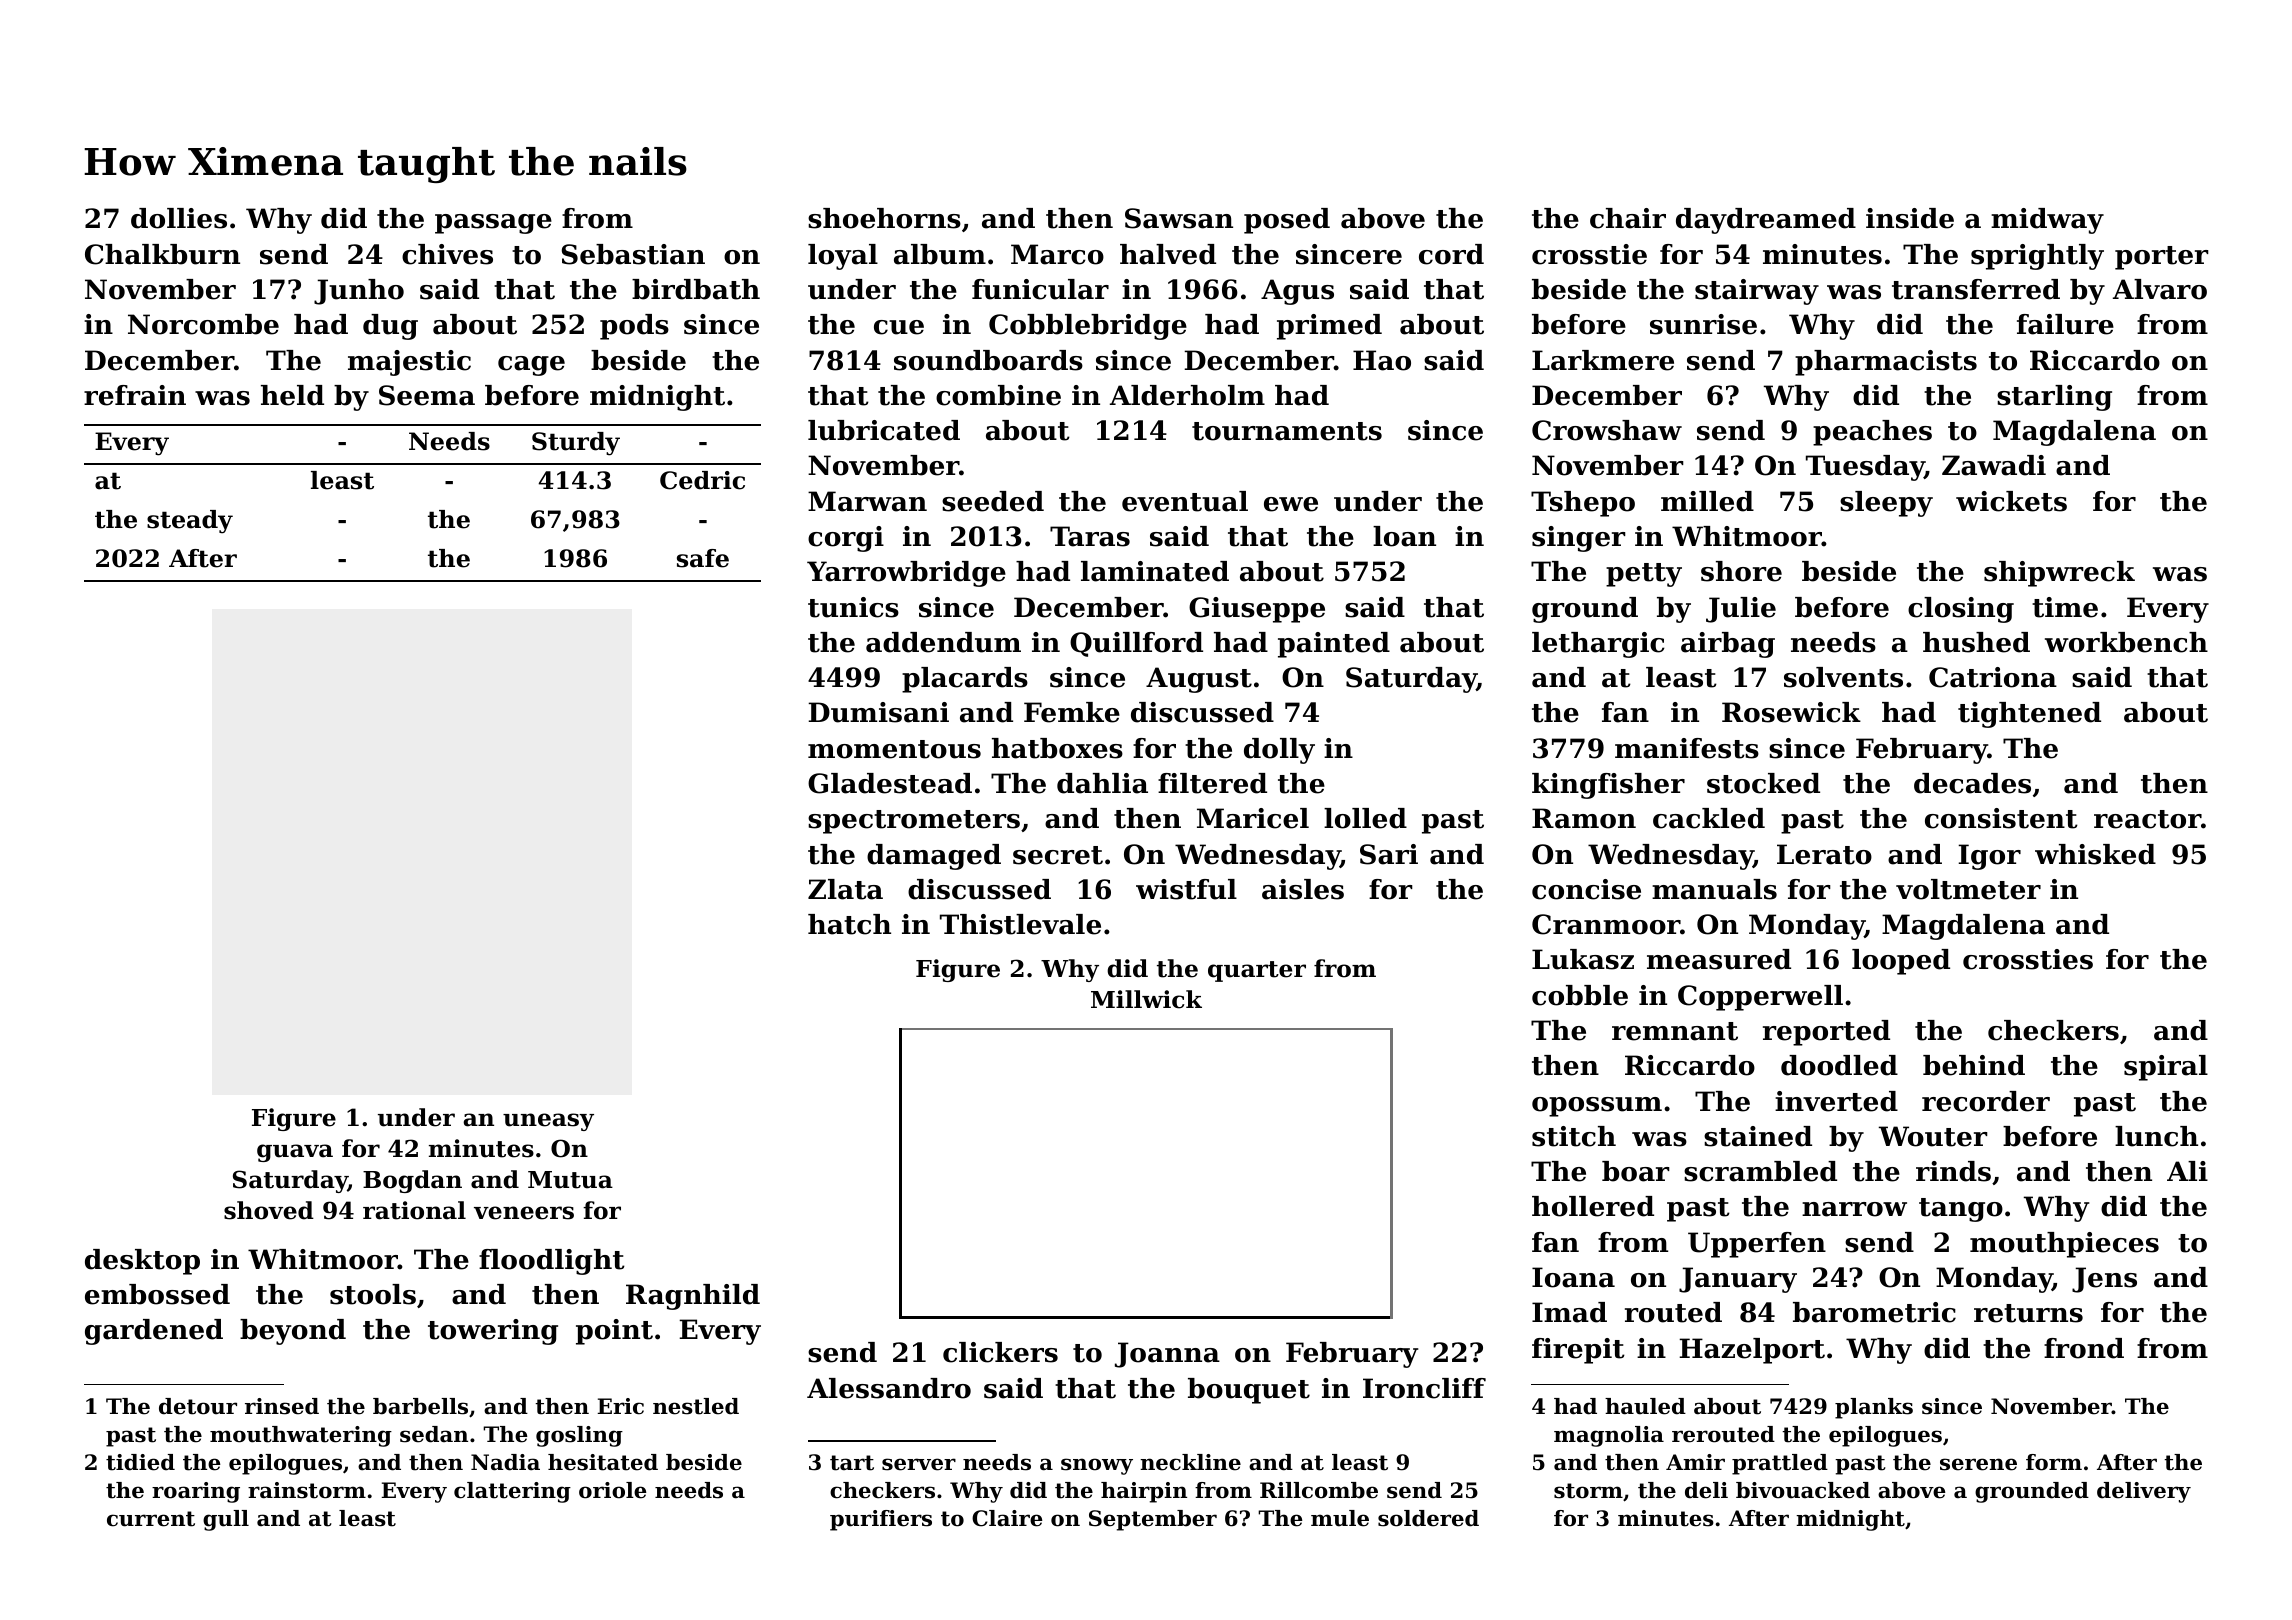 The image size is (2292, 1620). What do you see at coordinates (2054, 398) in the screenshot?
I see `starling` at bounding box center [2054, 398].
